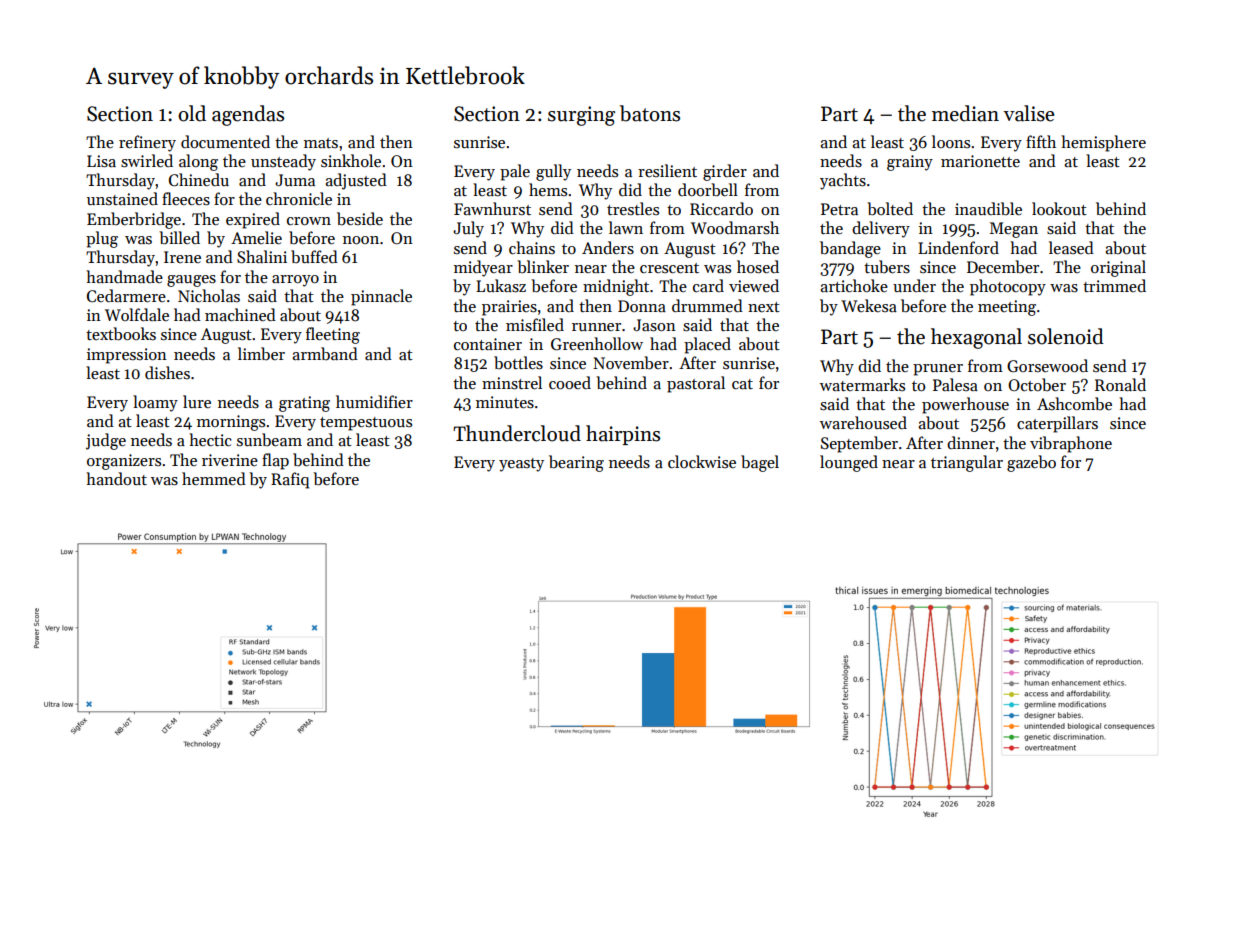 The image size is (1233, 952). Describe the element at coordinates (1047, 366) in the page. I see `Gorsewood` at that location.
